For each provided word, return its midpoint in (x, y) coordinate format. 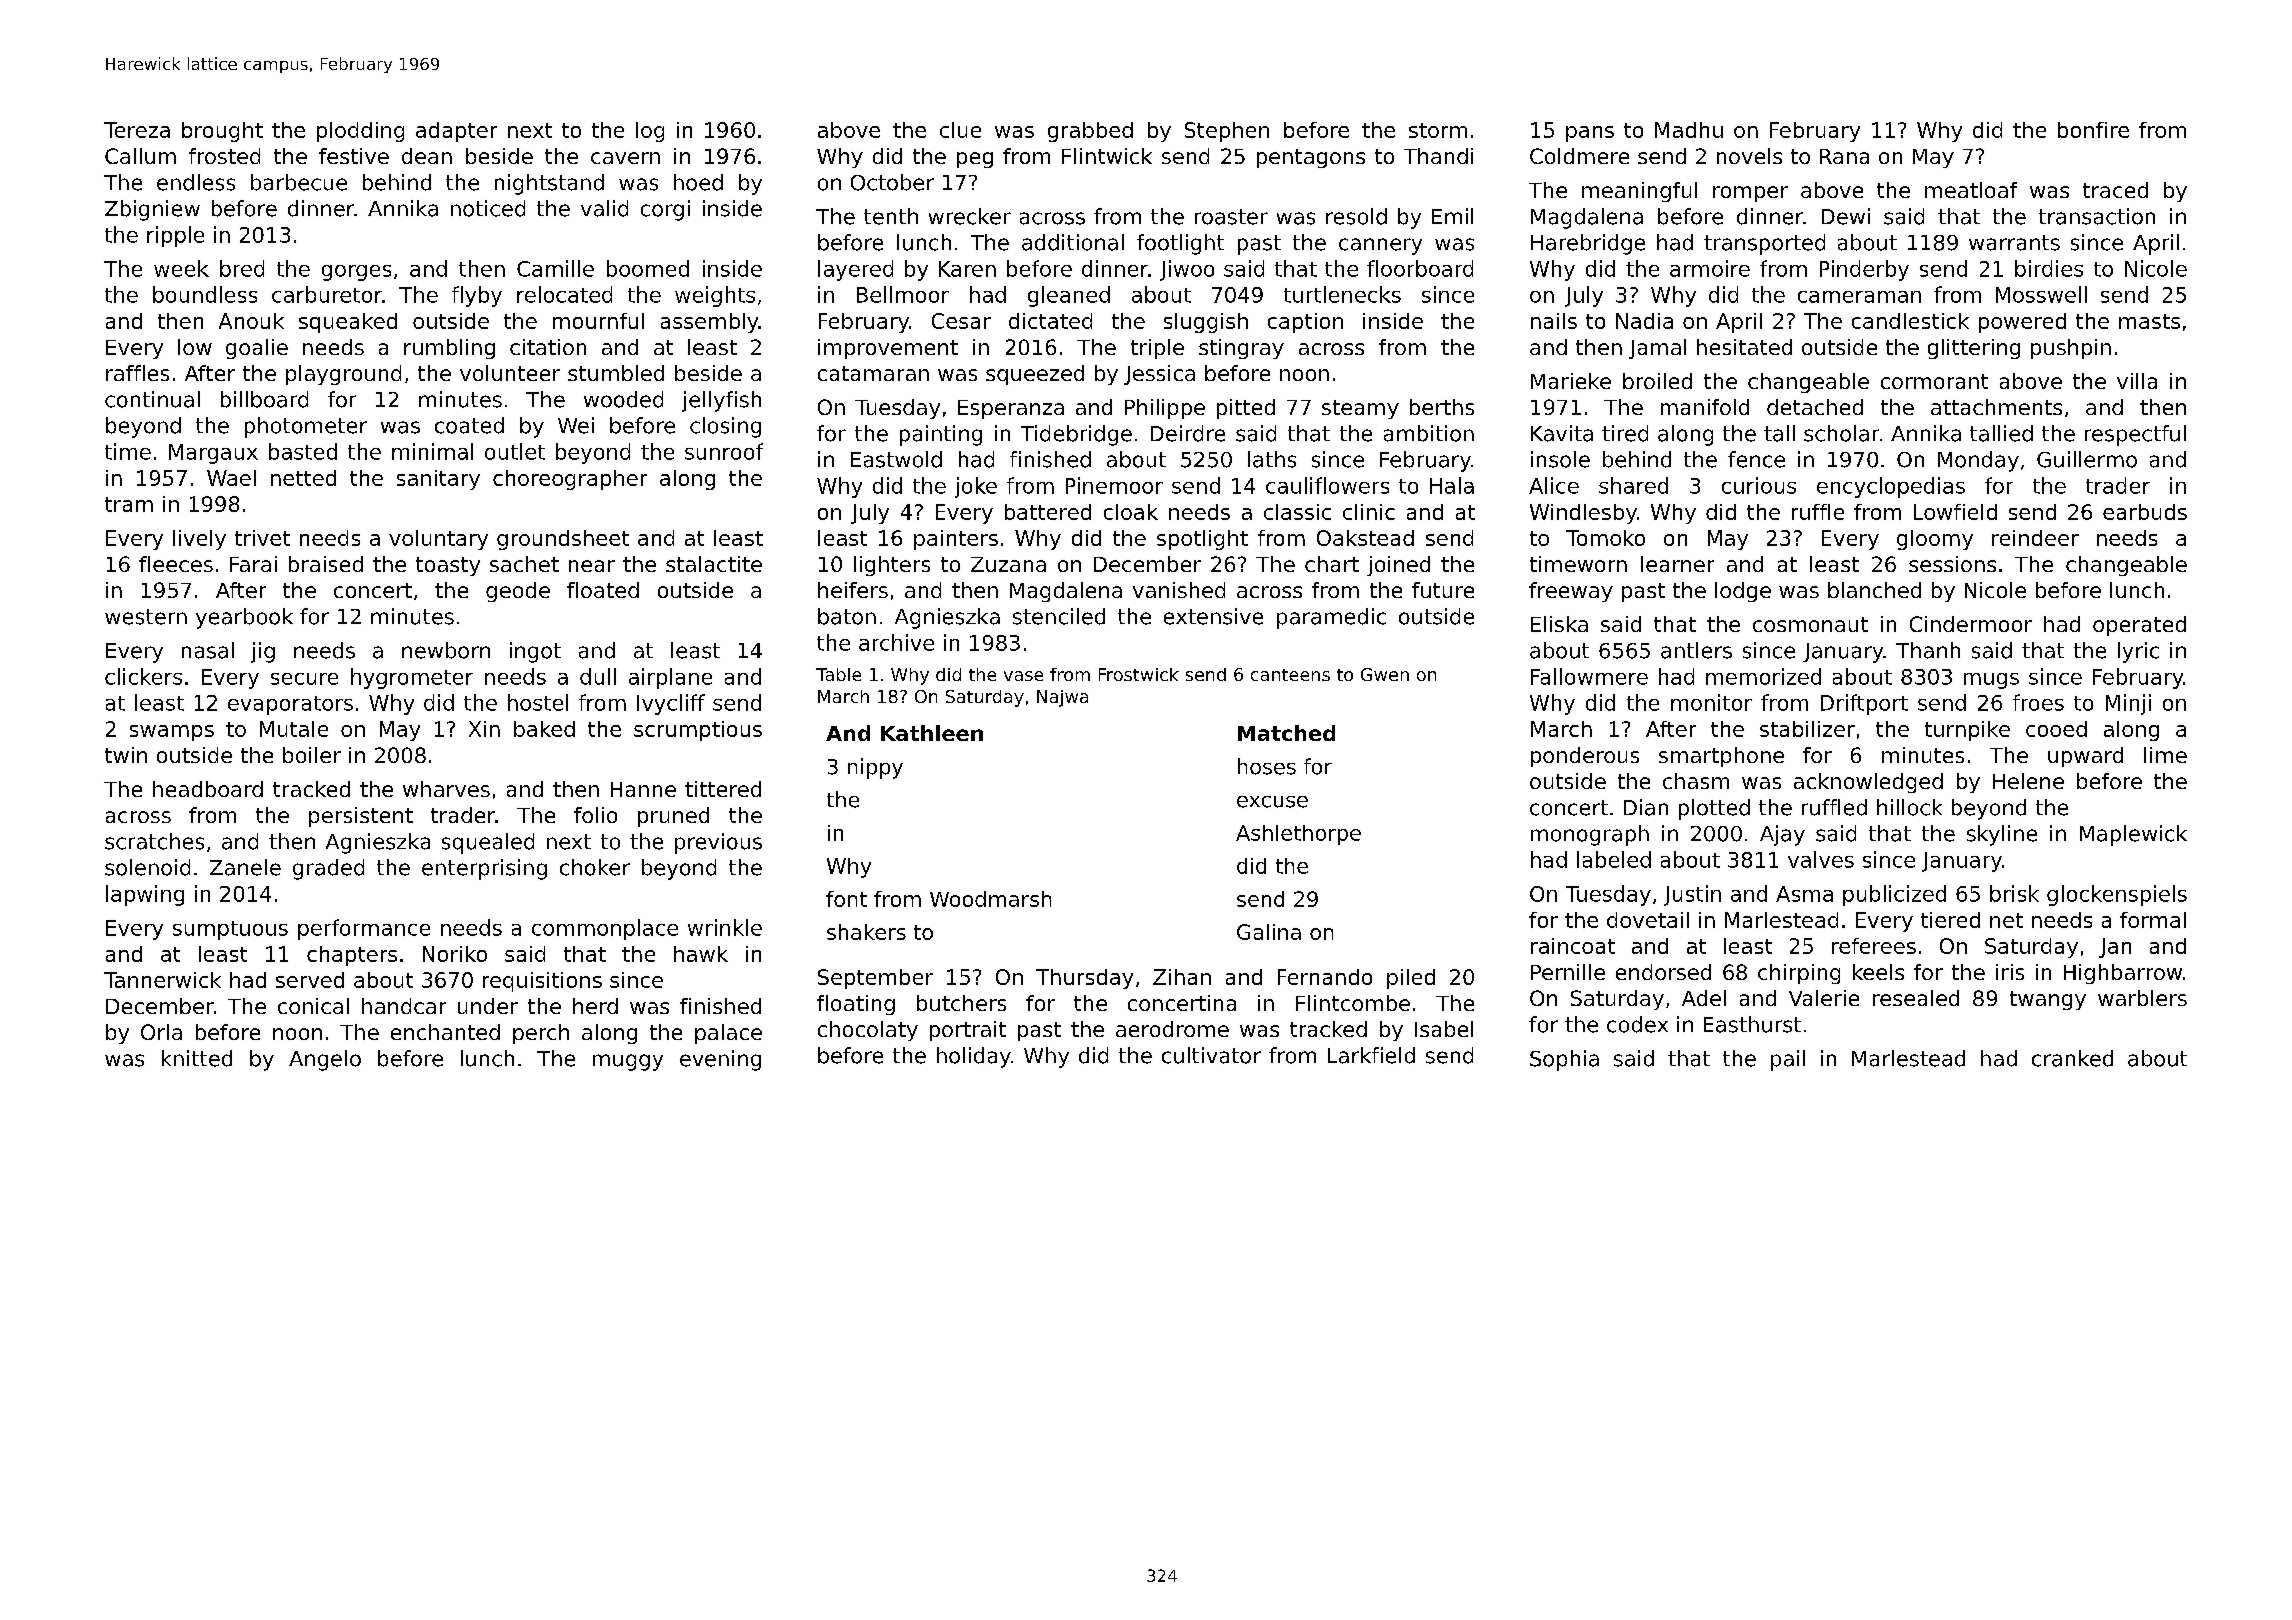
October (892, 182)
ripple (175, 236)
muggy (628, 1062)
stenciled (1059, 616)
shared (1633, 485)
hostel (538, 702)
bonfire (2093, 130)
